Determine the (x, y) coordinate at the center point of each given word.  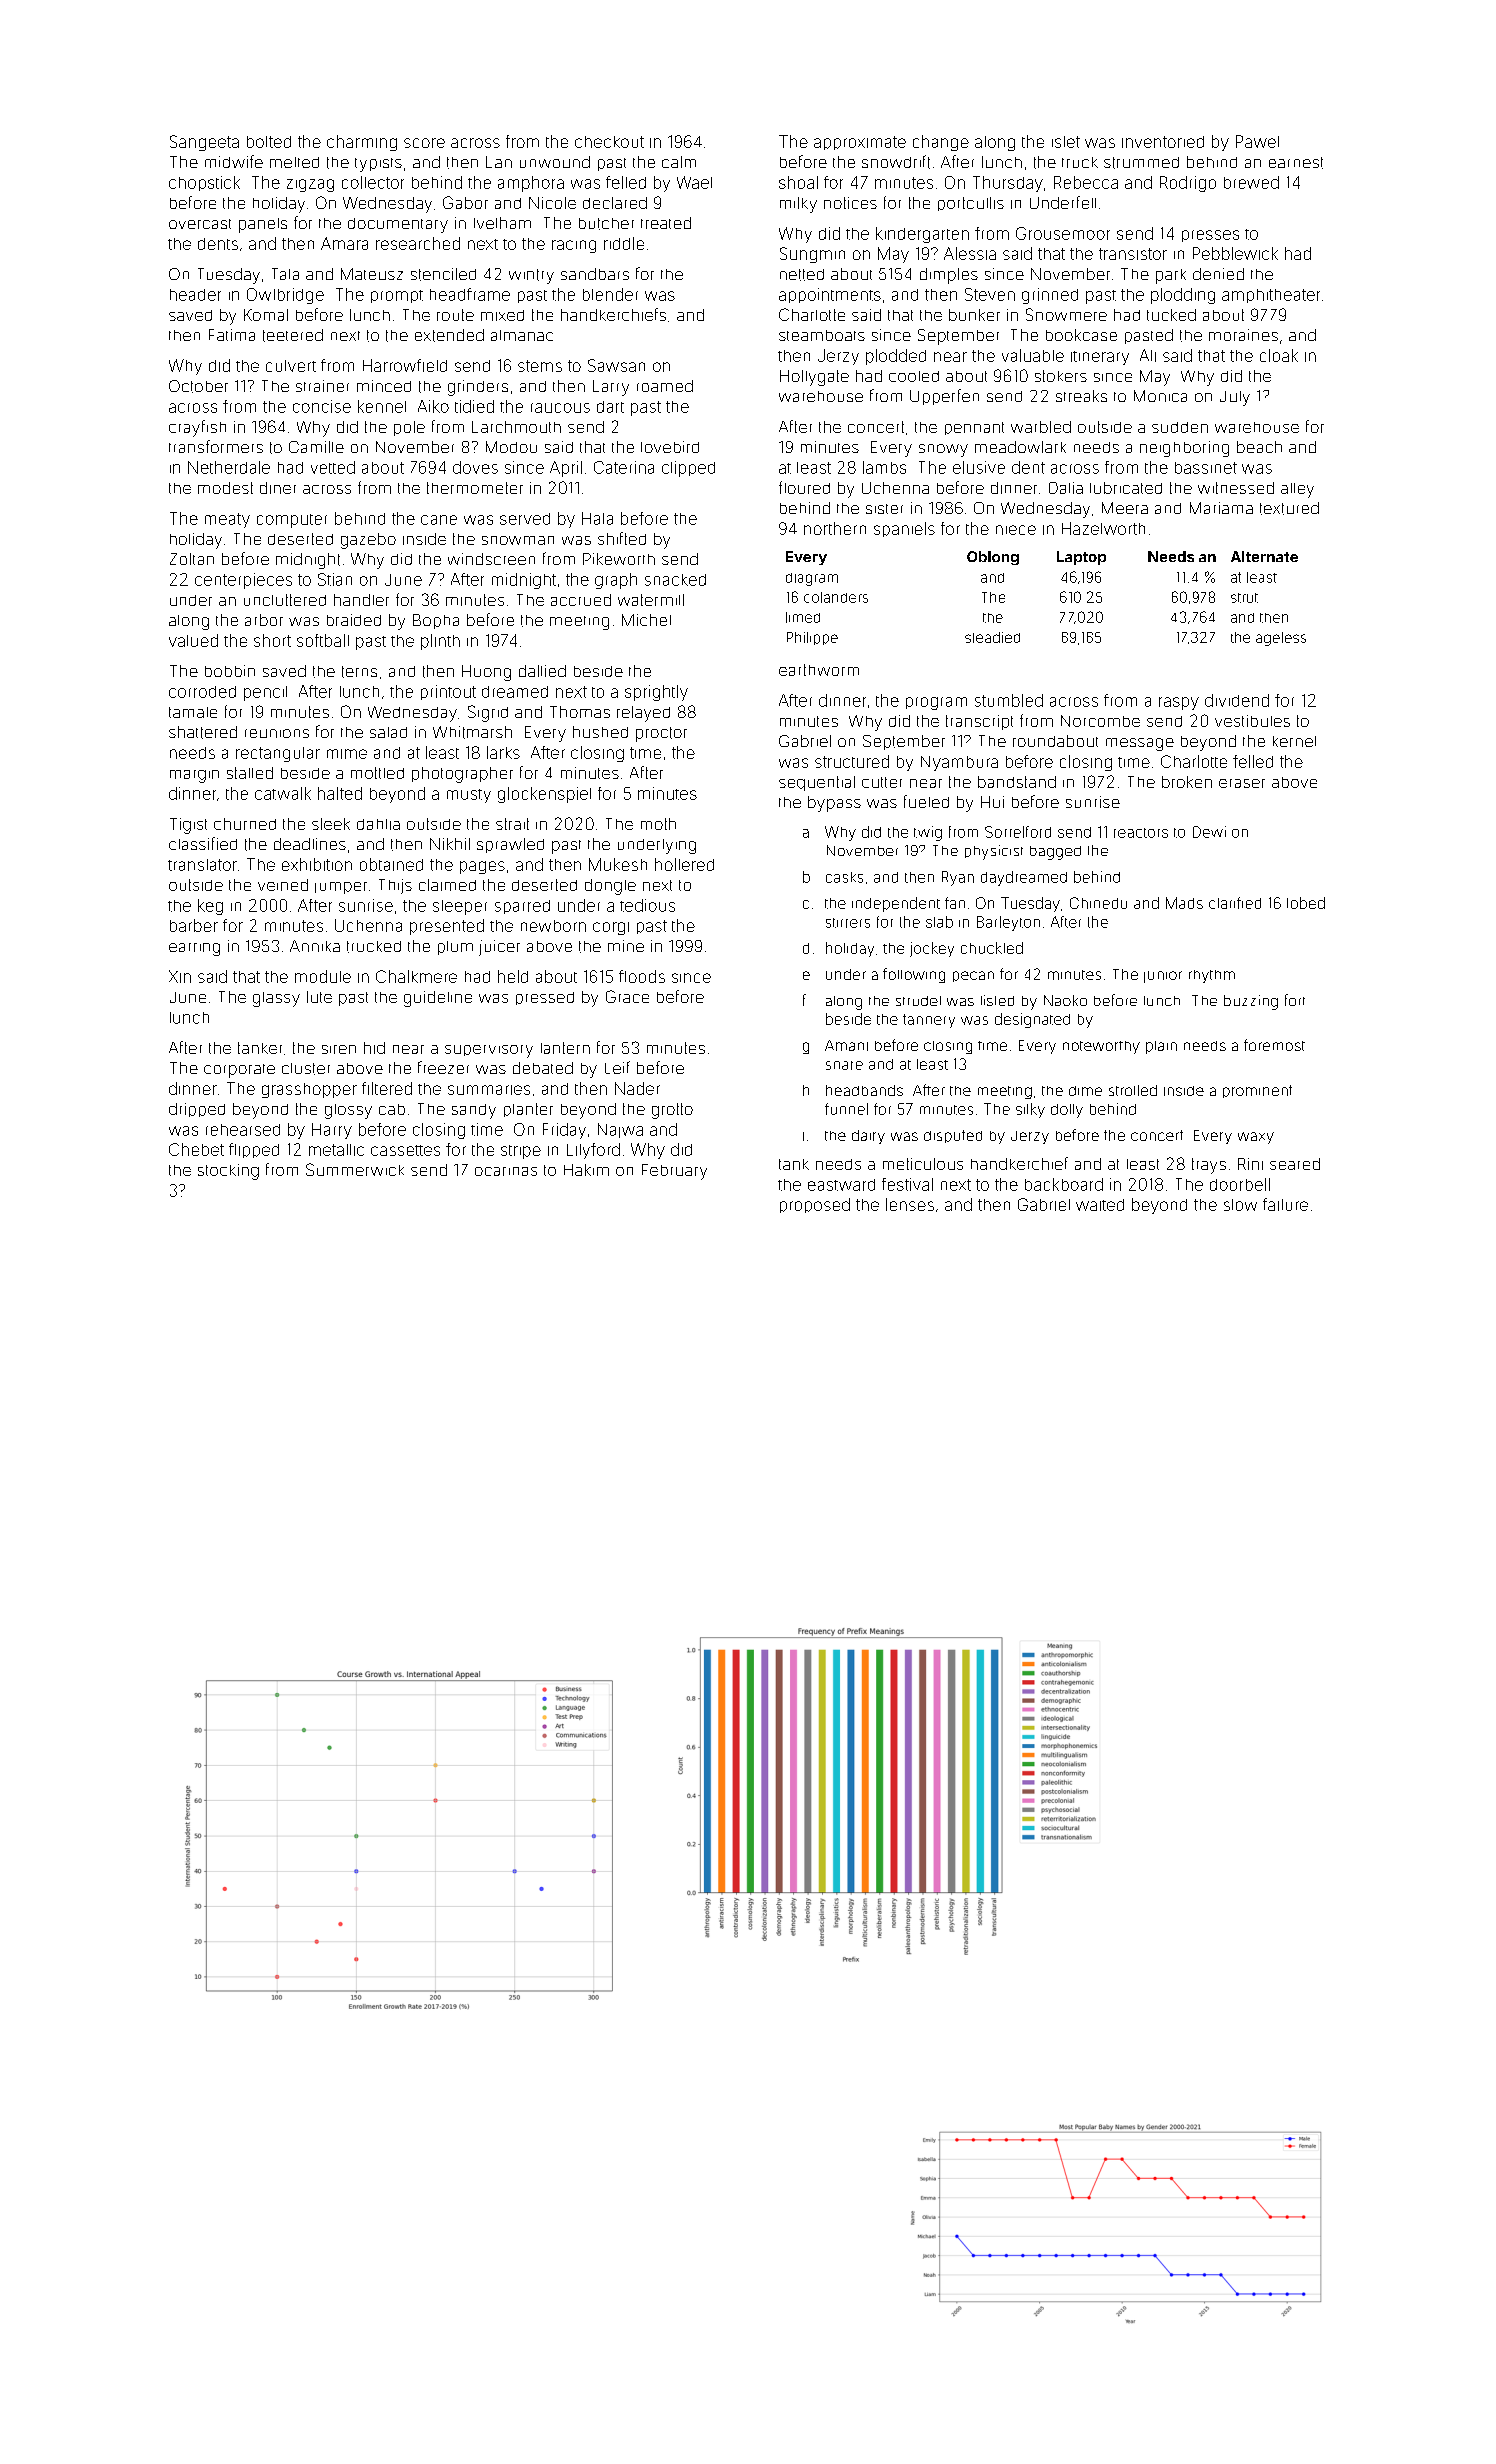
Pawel (1257, 141)
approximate (860, 143)
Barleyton (1008, 923)
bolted (269, 142)
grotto (672, 1111)
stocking (228, 1172)
